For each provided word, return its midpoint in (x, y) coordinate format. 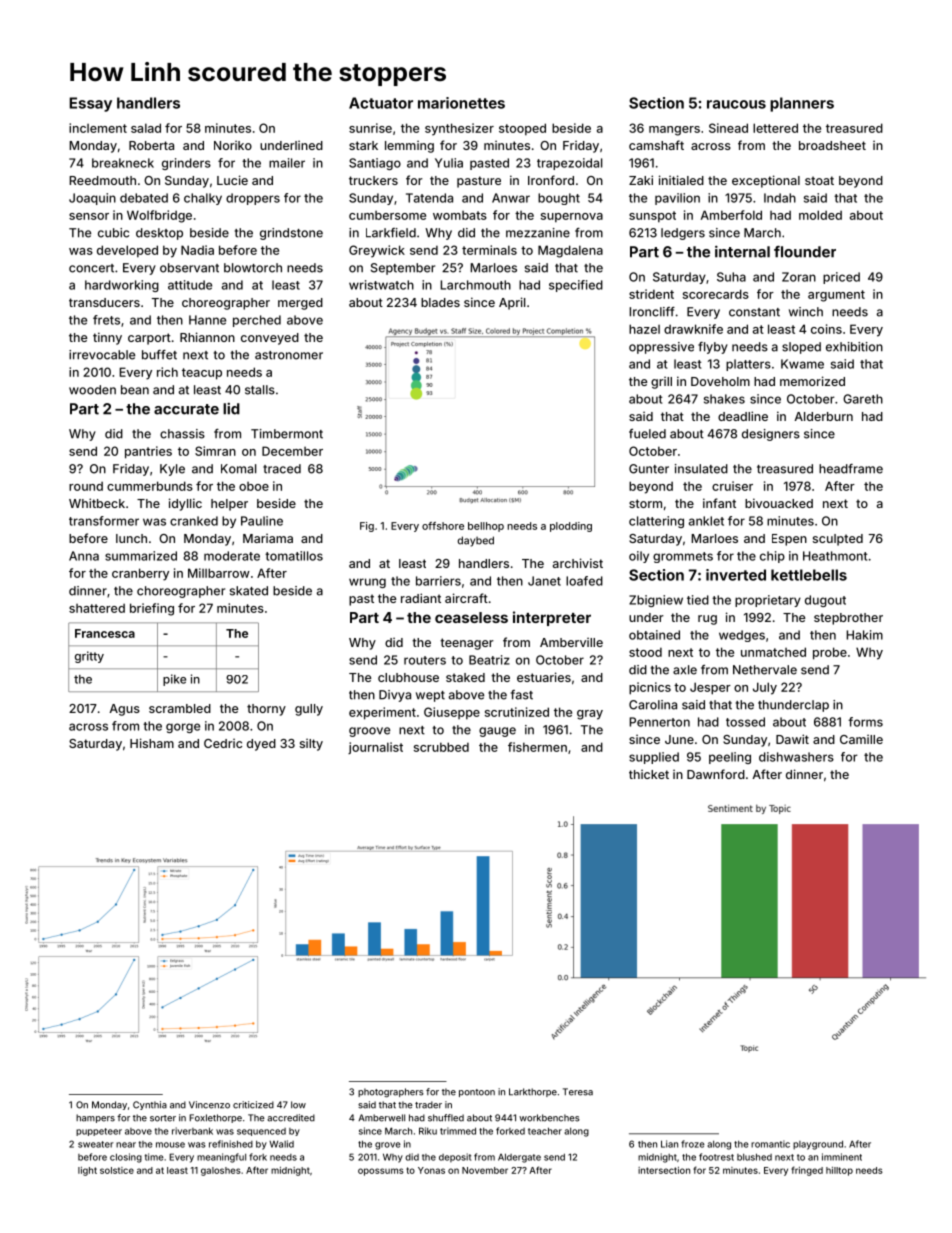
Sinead (728, 128)
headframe (851, 469)
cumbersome (387, 215)
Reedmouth (102, 180)
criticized (253, 1105)
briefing (152, 609)
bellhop (486, 527)
